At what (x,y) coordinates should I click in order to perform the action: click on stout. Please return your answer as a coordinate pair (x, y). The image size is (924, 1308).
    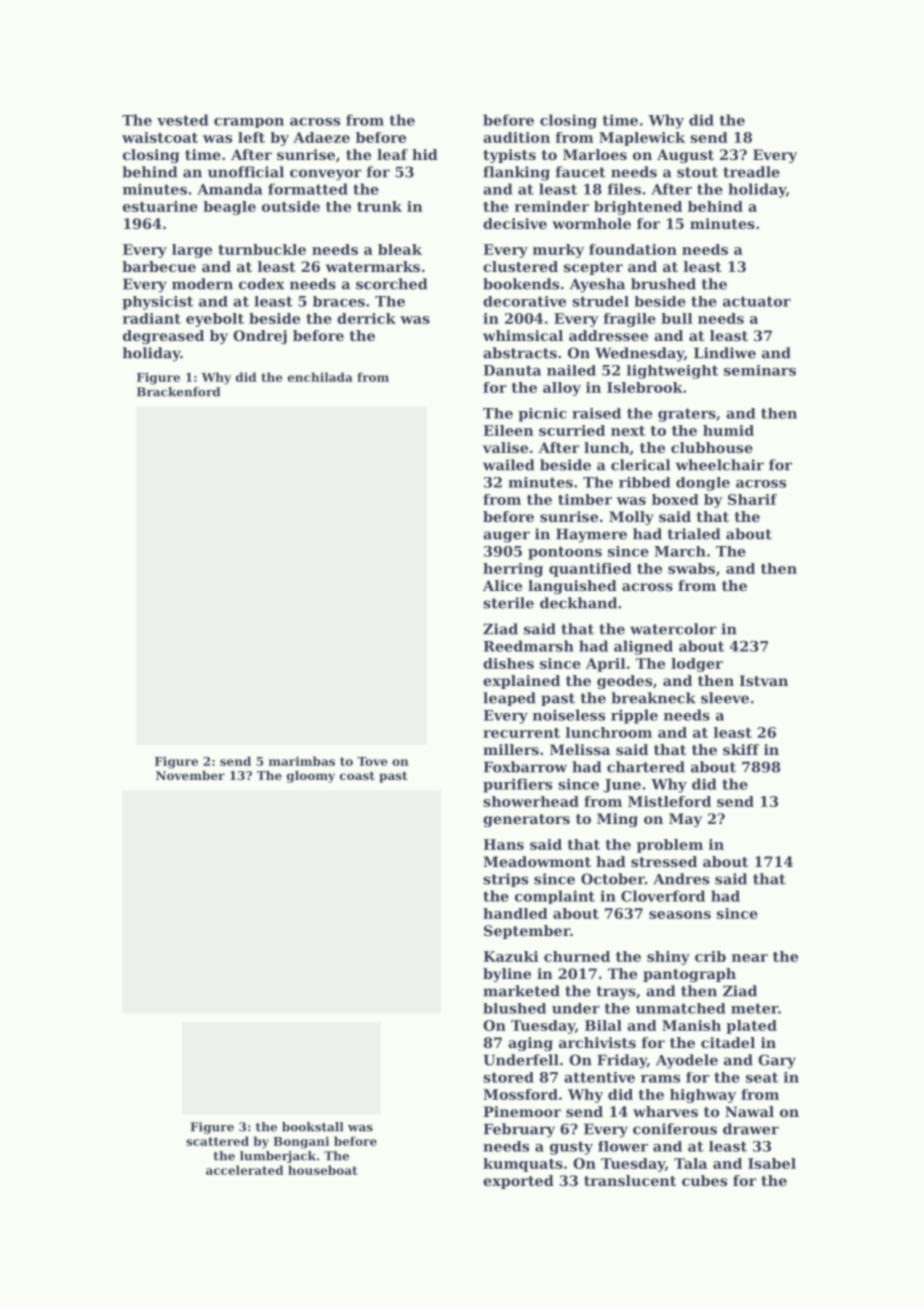
    Looking at the image, I should click on (697, 172).
